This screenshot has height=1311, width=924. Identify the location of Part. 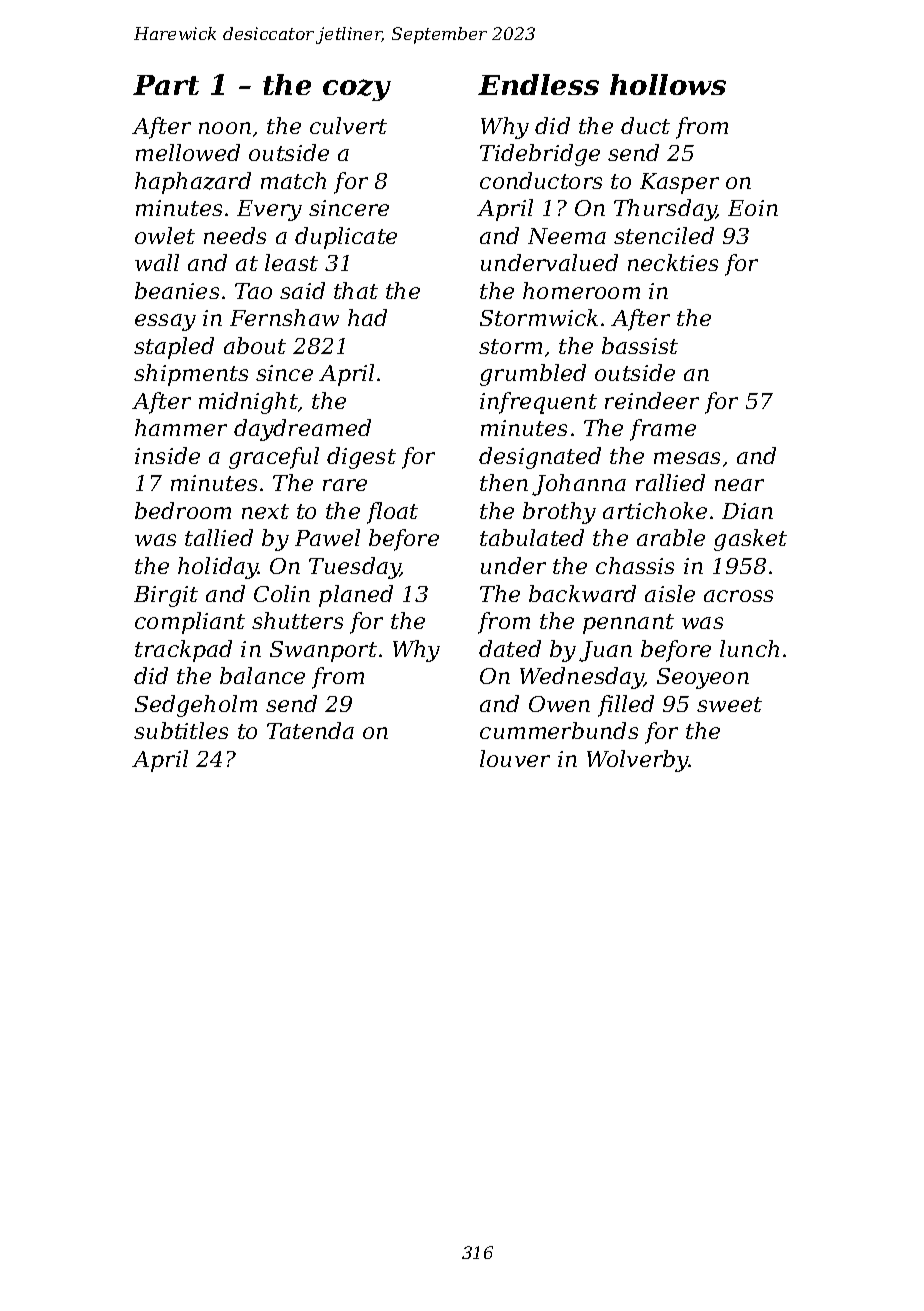
(166, 85).
